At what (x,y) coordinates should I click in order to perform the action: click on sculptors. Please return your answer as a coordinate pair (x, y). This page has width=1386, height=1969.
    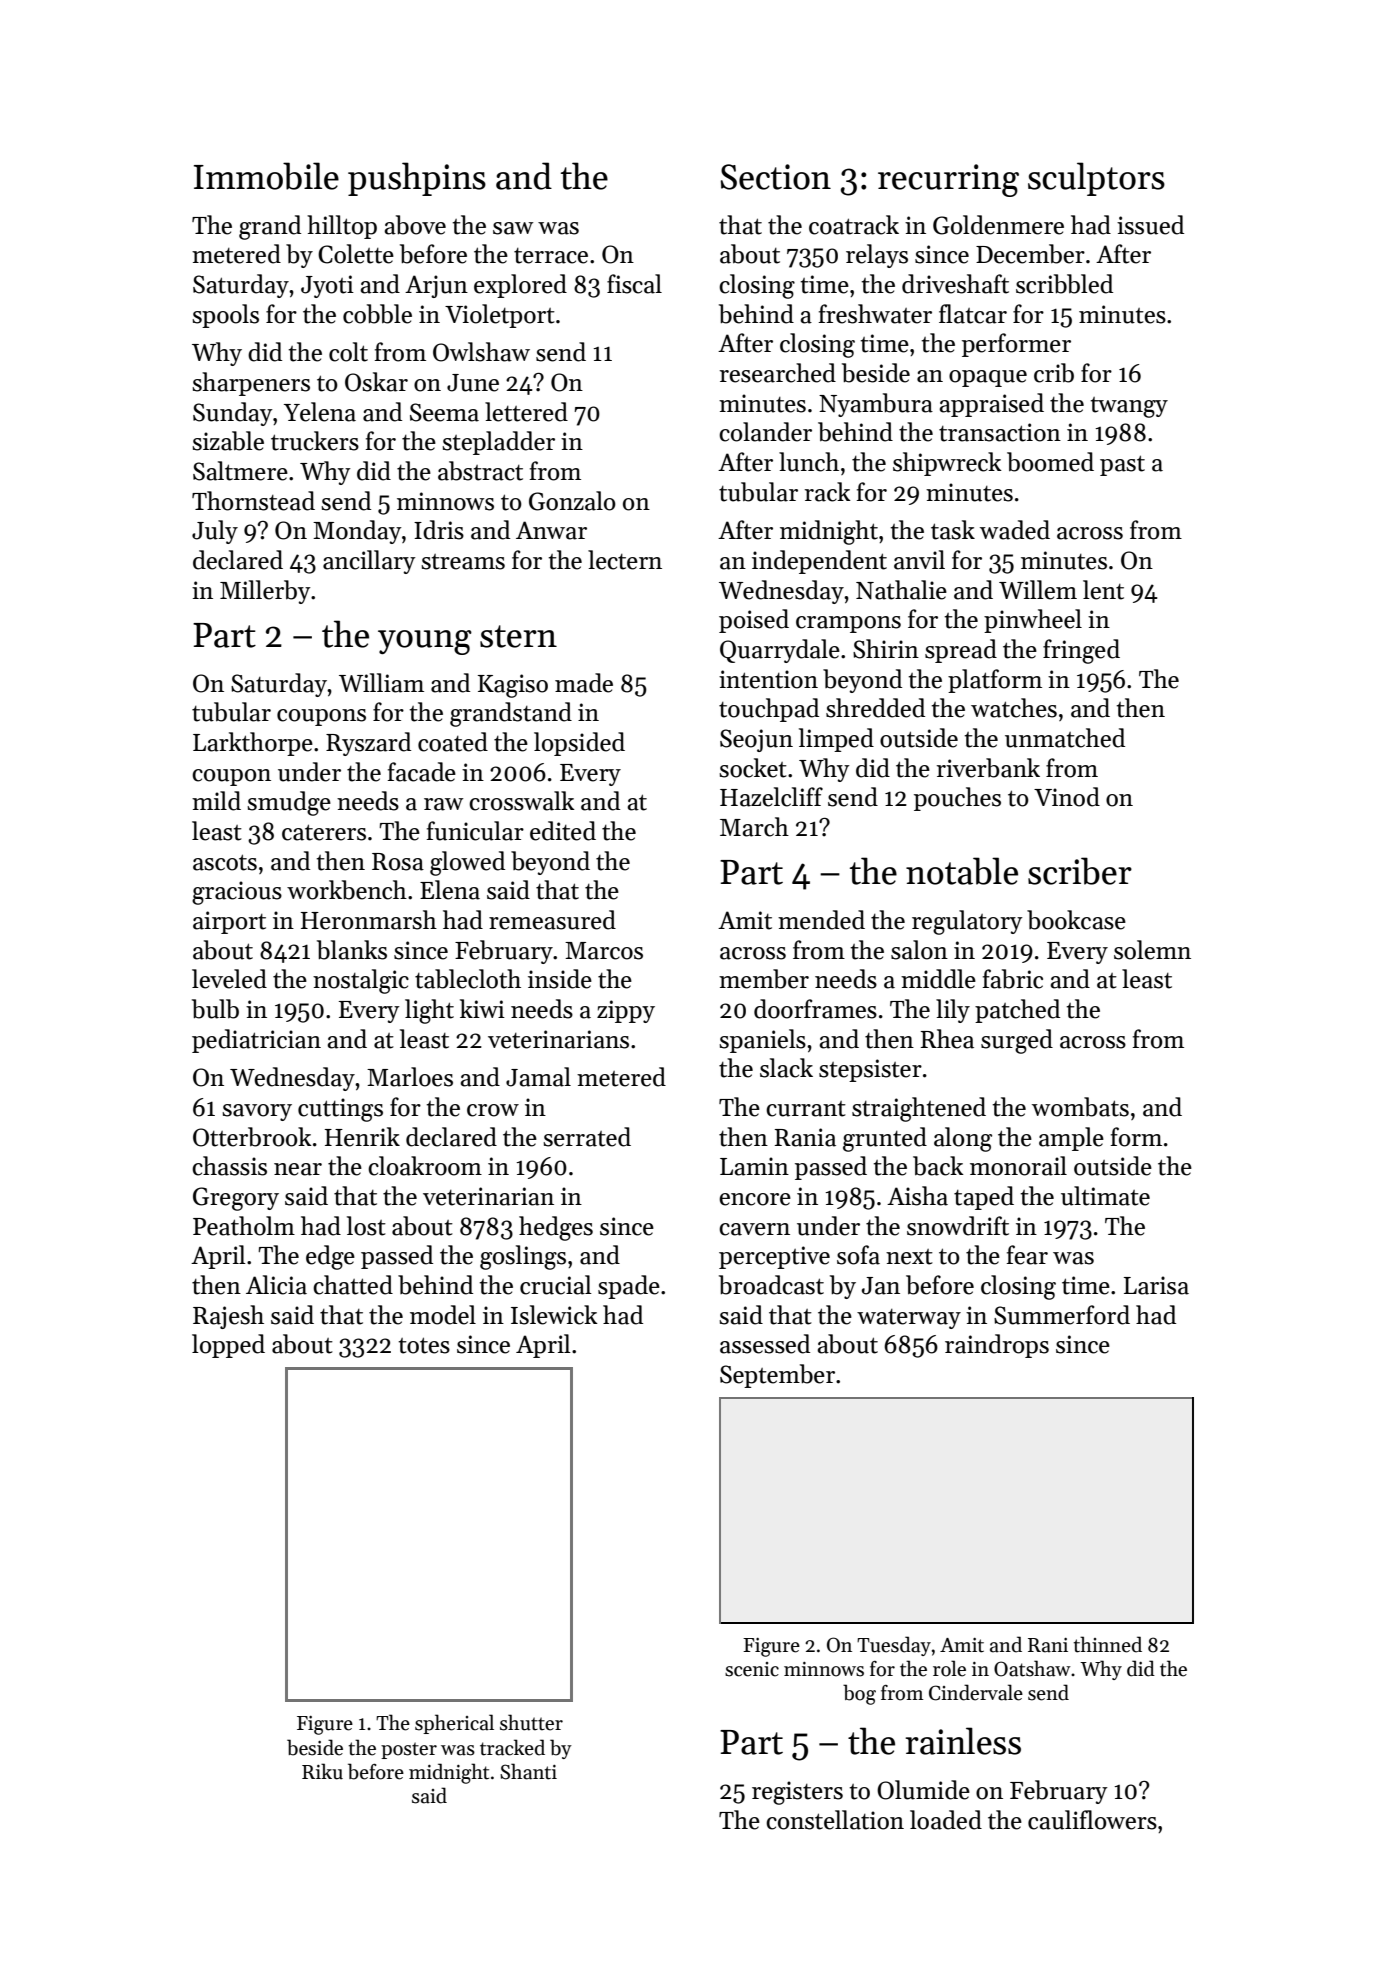
    Looking at the image, I should click on (1096, 179).
